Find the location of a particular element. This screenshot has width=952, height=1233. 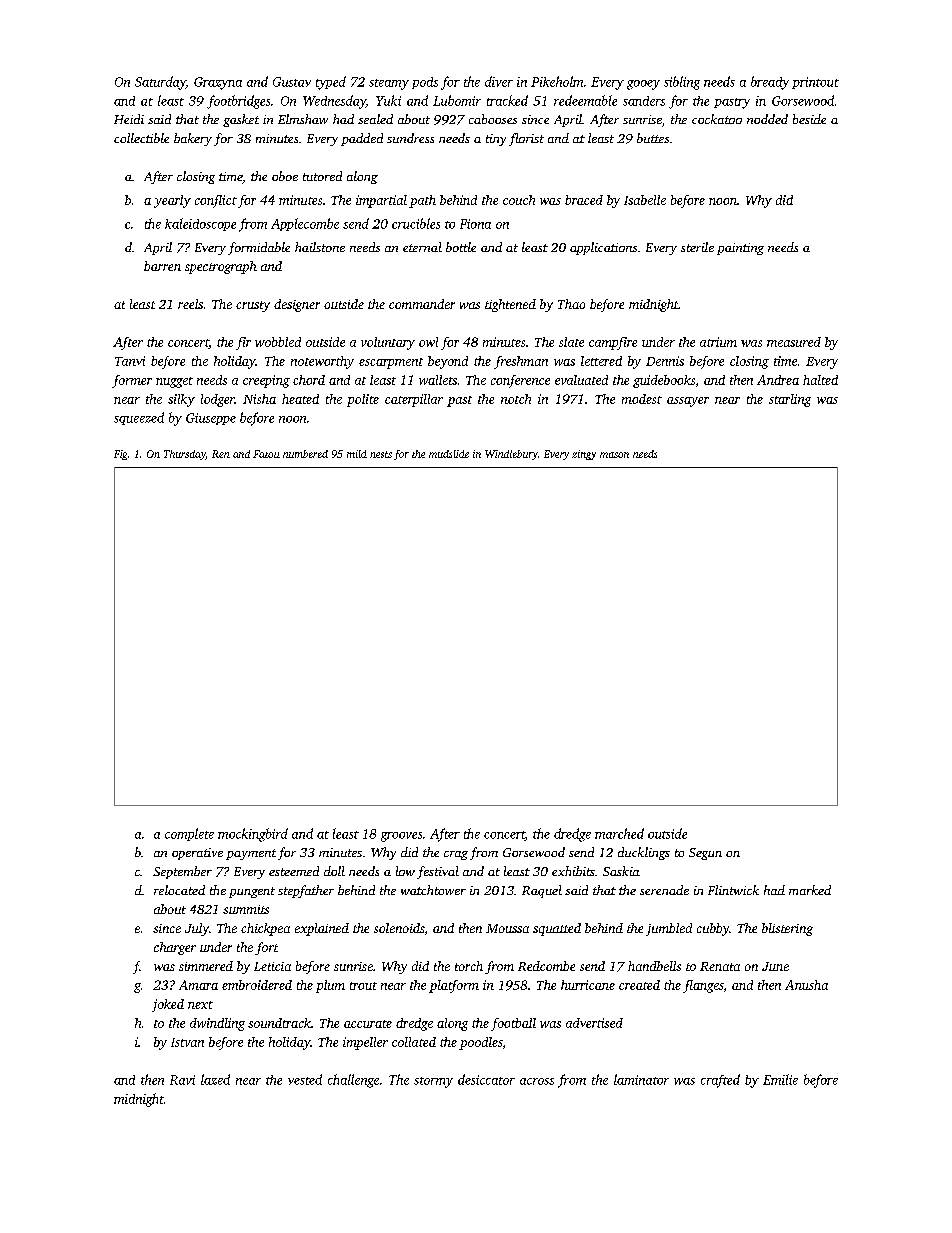

mudslide is located at coordinates (449, 454).
